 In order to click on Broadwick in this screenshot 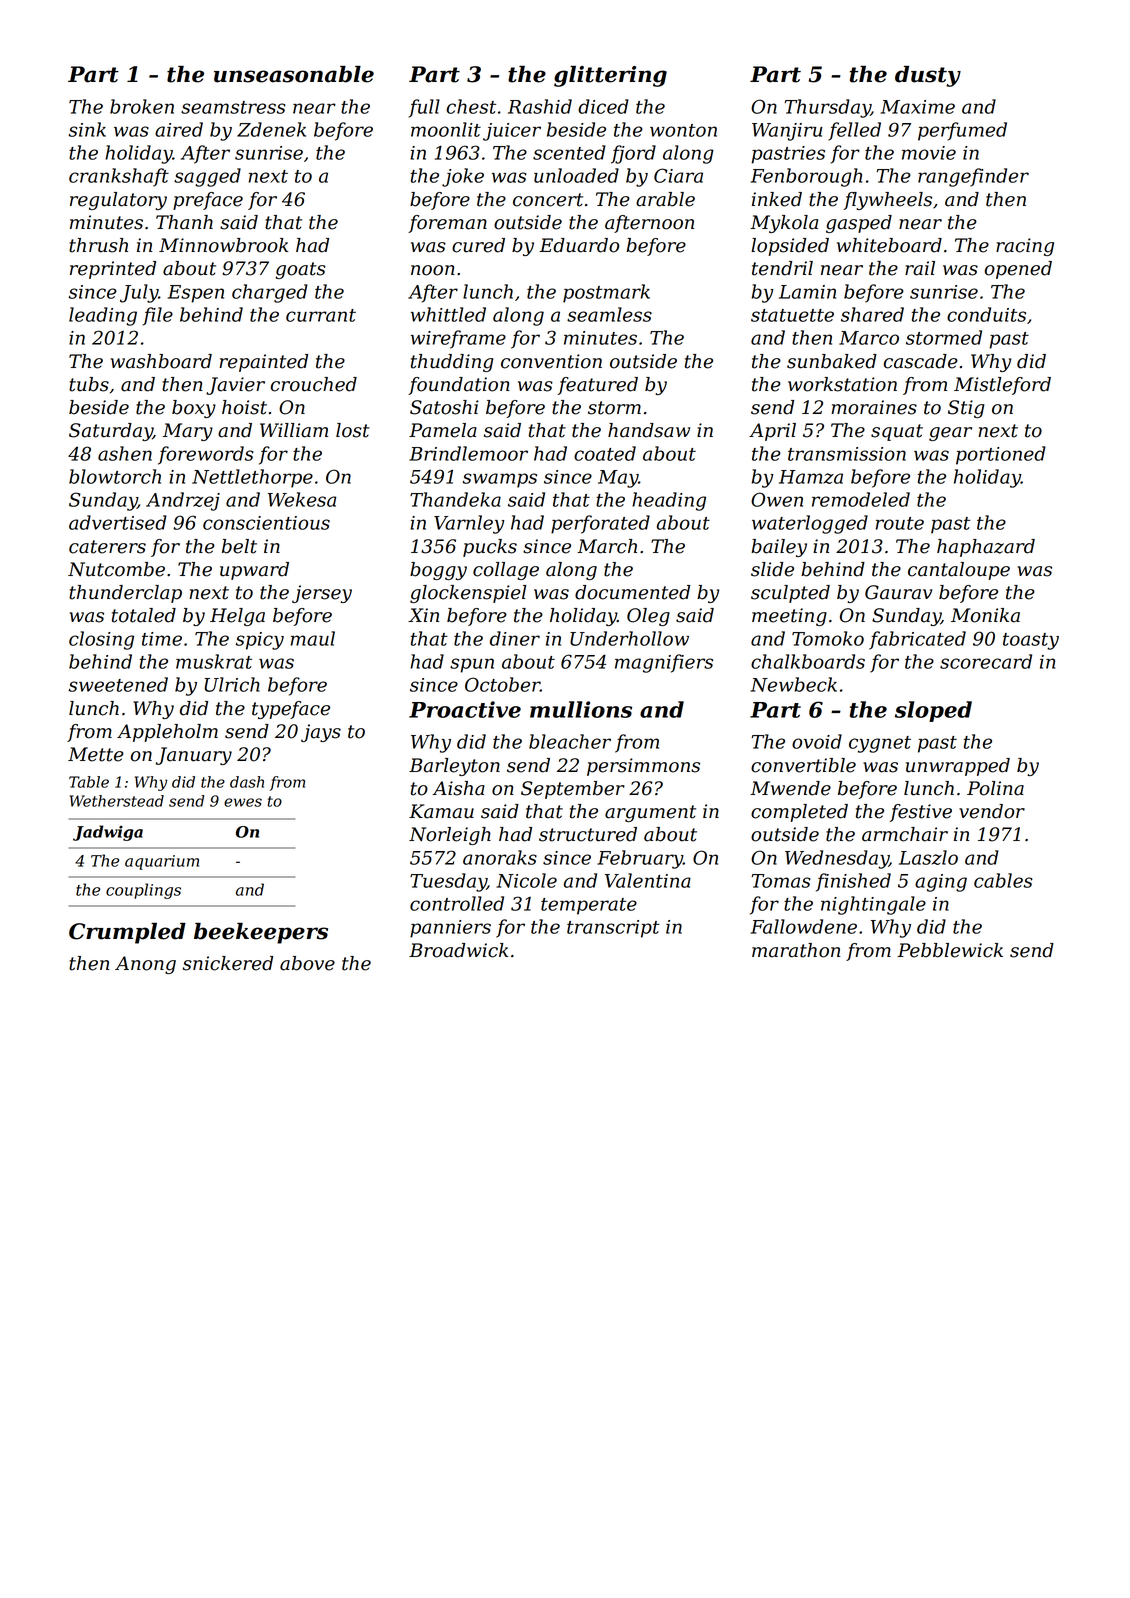, I will do `click(458, 950)`.
